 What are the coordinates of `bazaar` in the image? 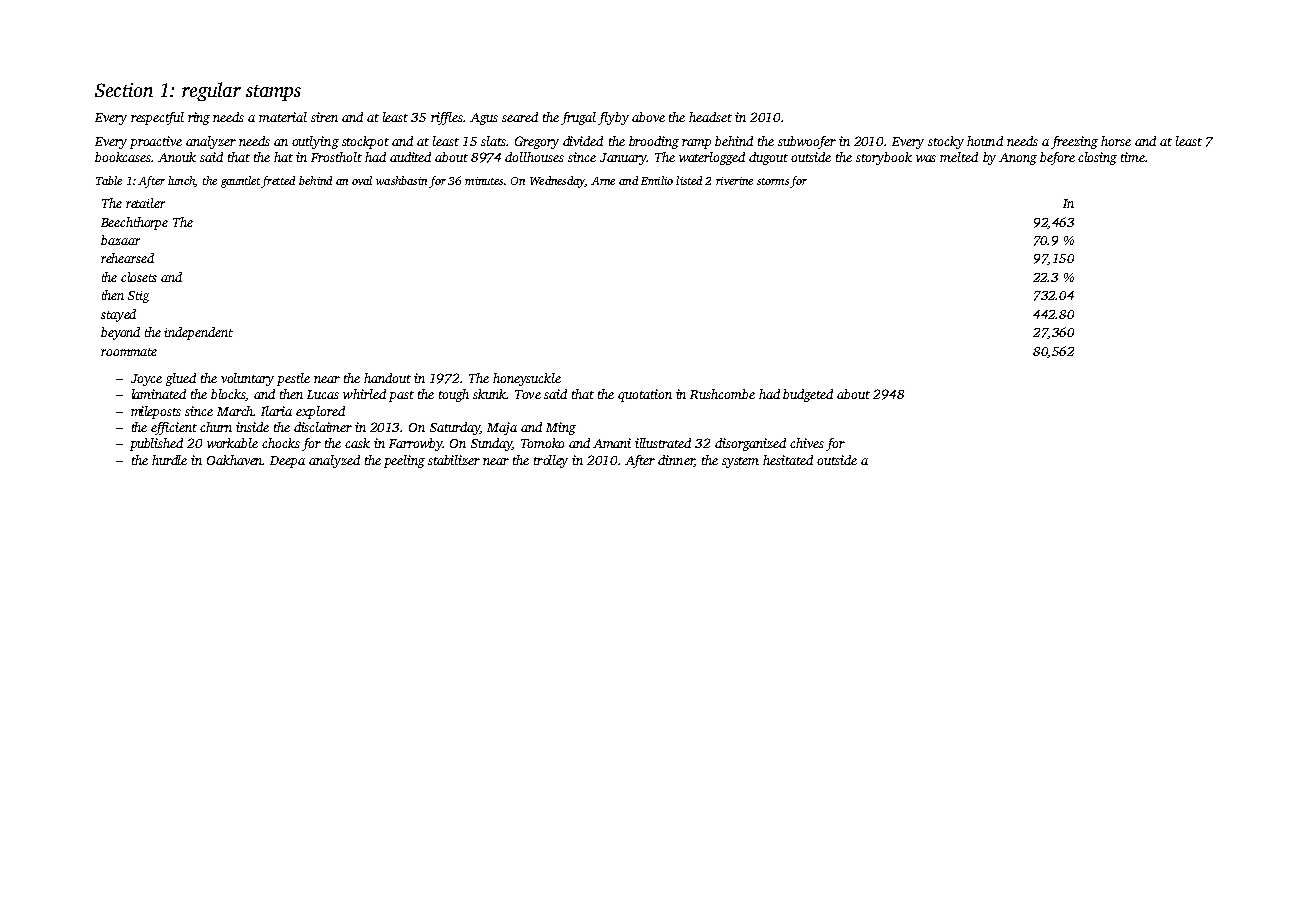 It's located at (120, 240).
